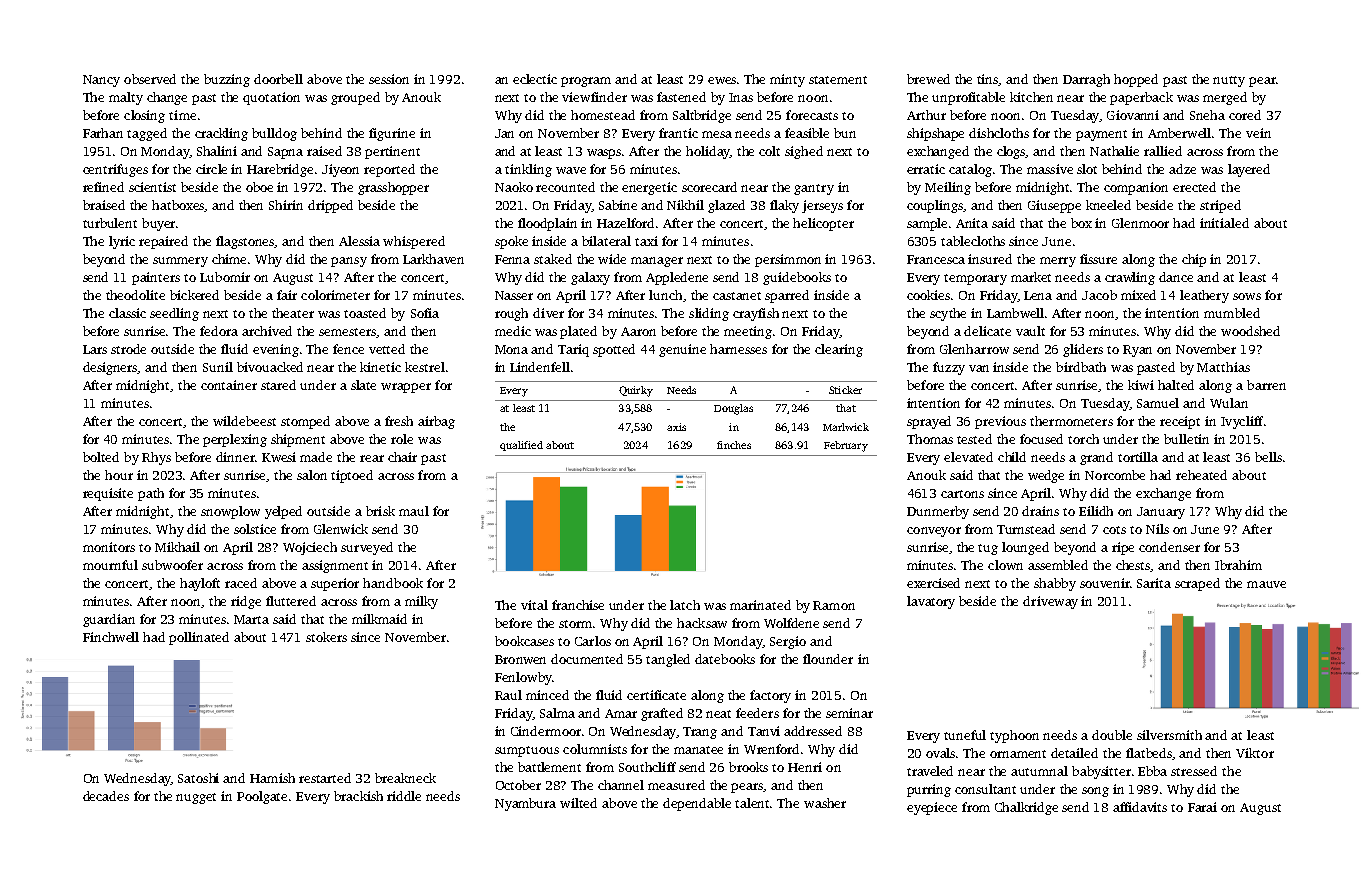  Describe the element at coordinates (229, 385) in the screenshot. I see `container` at that location.
